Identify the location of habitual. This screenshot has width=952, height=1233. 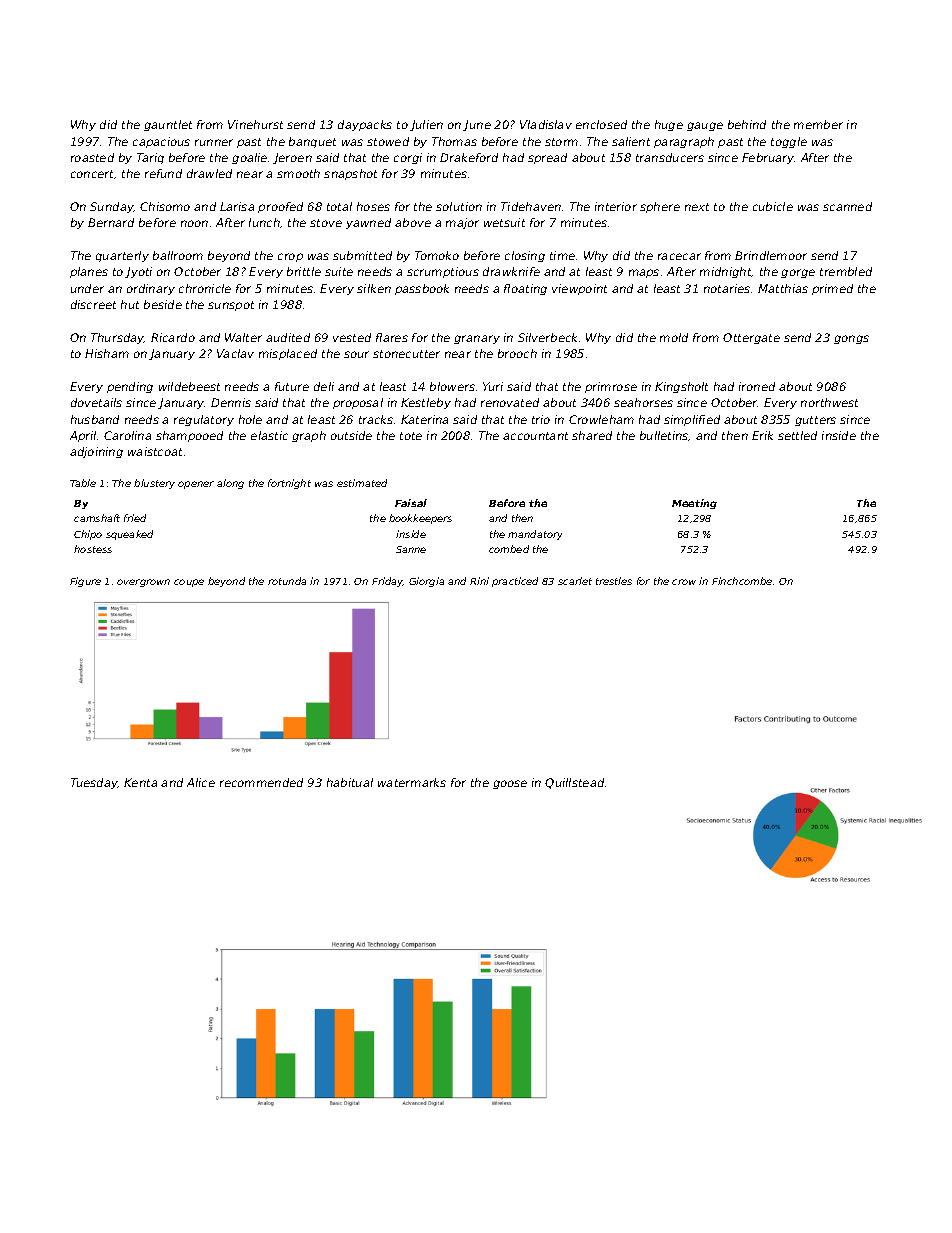
(350, 782).
